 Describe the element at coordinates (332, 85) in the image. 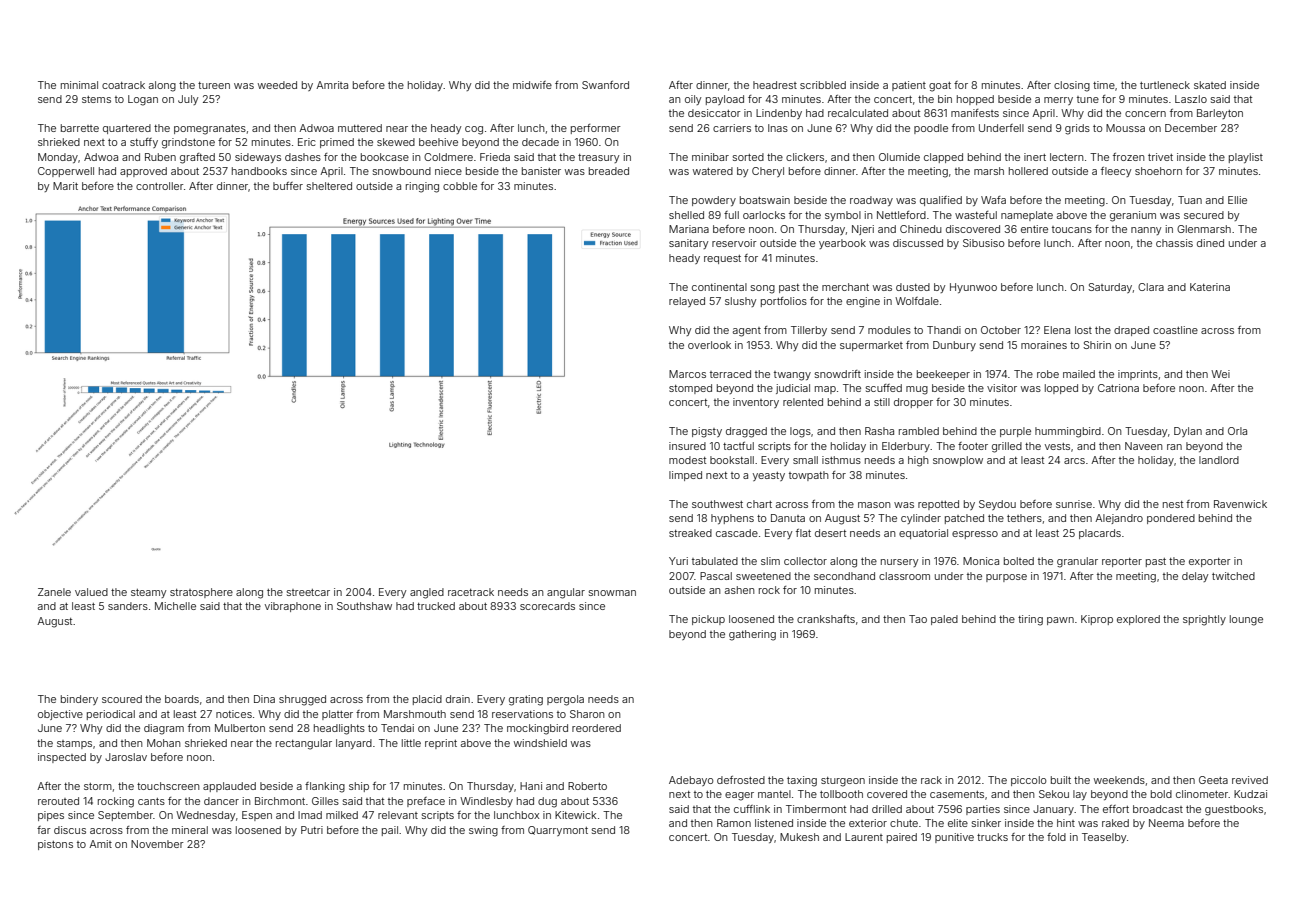

I see `Amrita` at that location.
